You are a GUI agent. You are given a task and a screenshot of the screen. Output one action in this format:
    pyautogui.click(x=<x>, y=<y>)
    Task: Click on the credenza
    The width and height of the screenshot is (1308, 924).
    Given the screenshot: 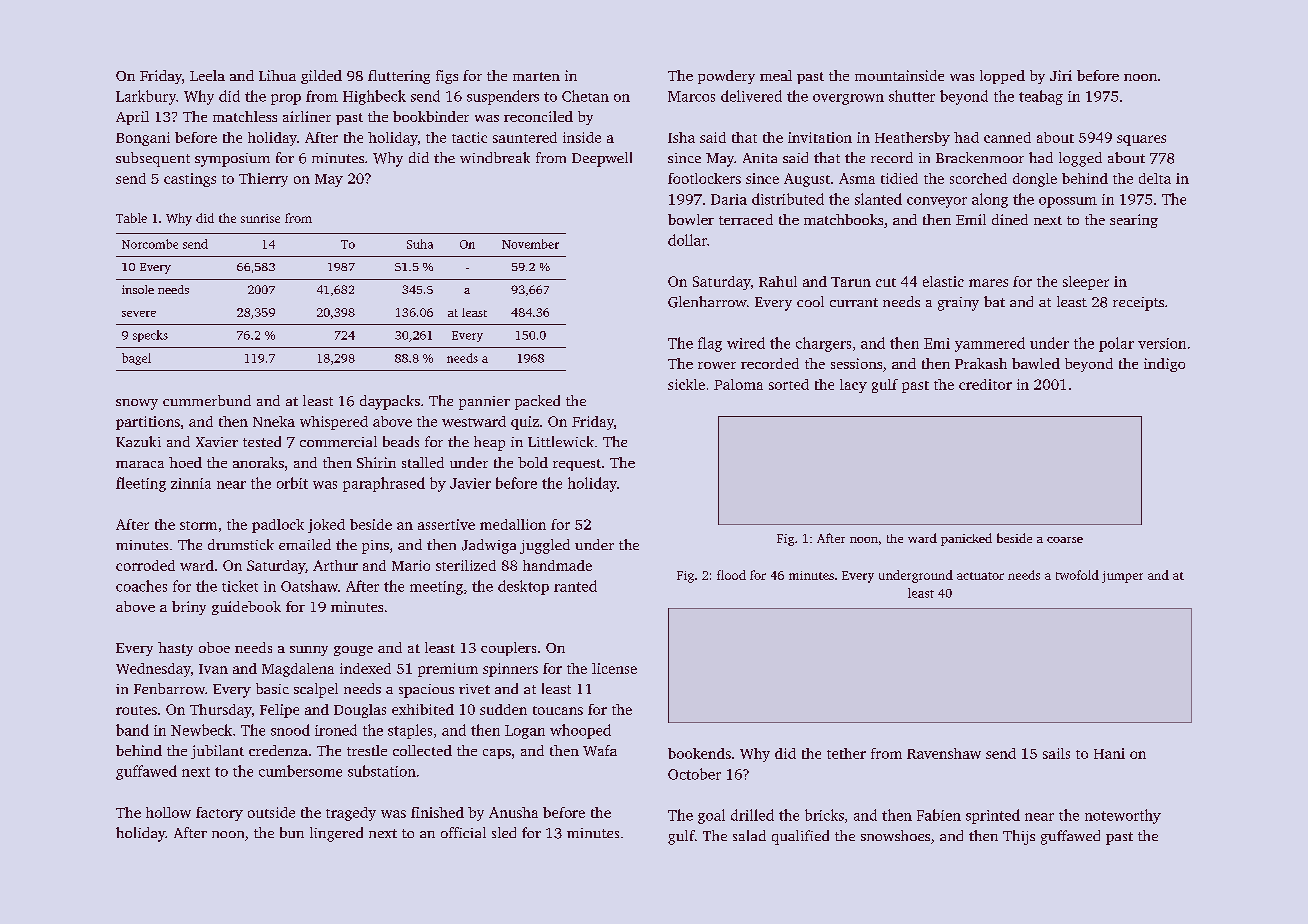 What is the action you would take?
    pyautogui.click(x=278, y=750)
